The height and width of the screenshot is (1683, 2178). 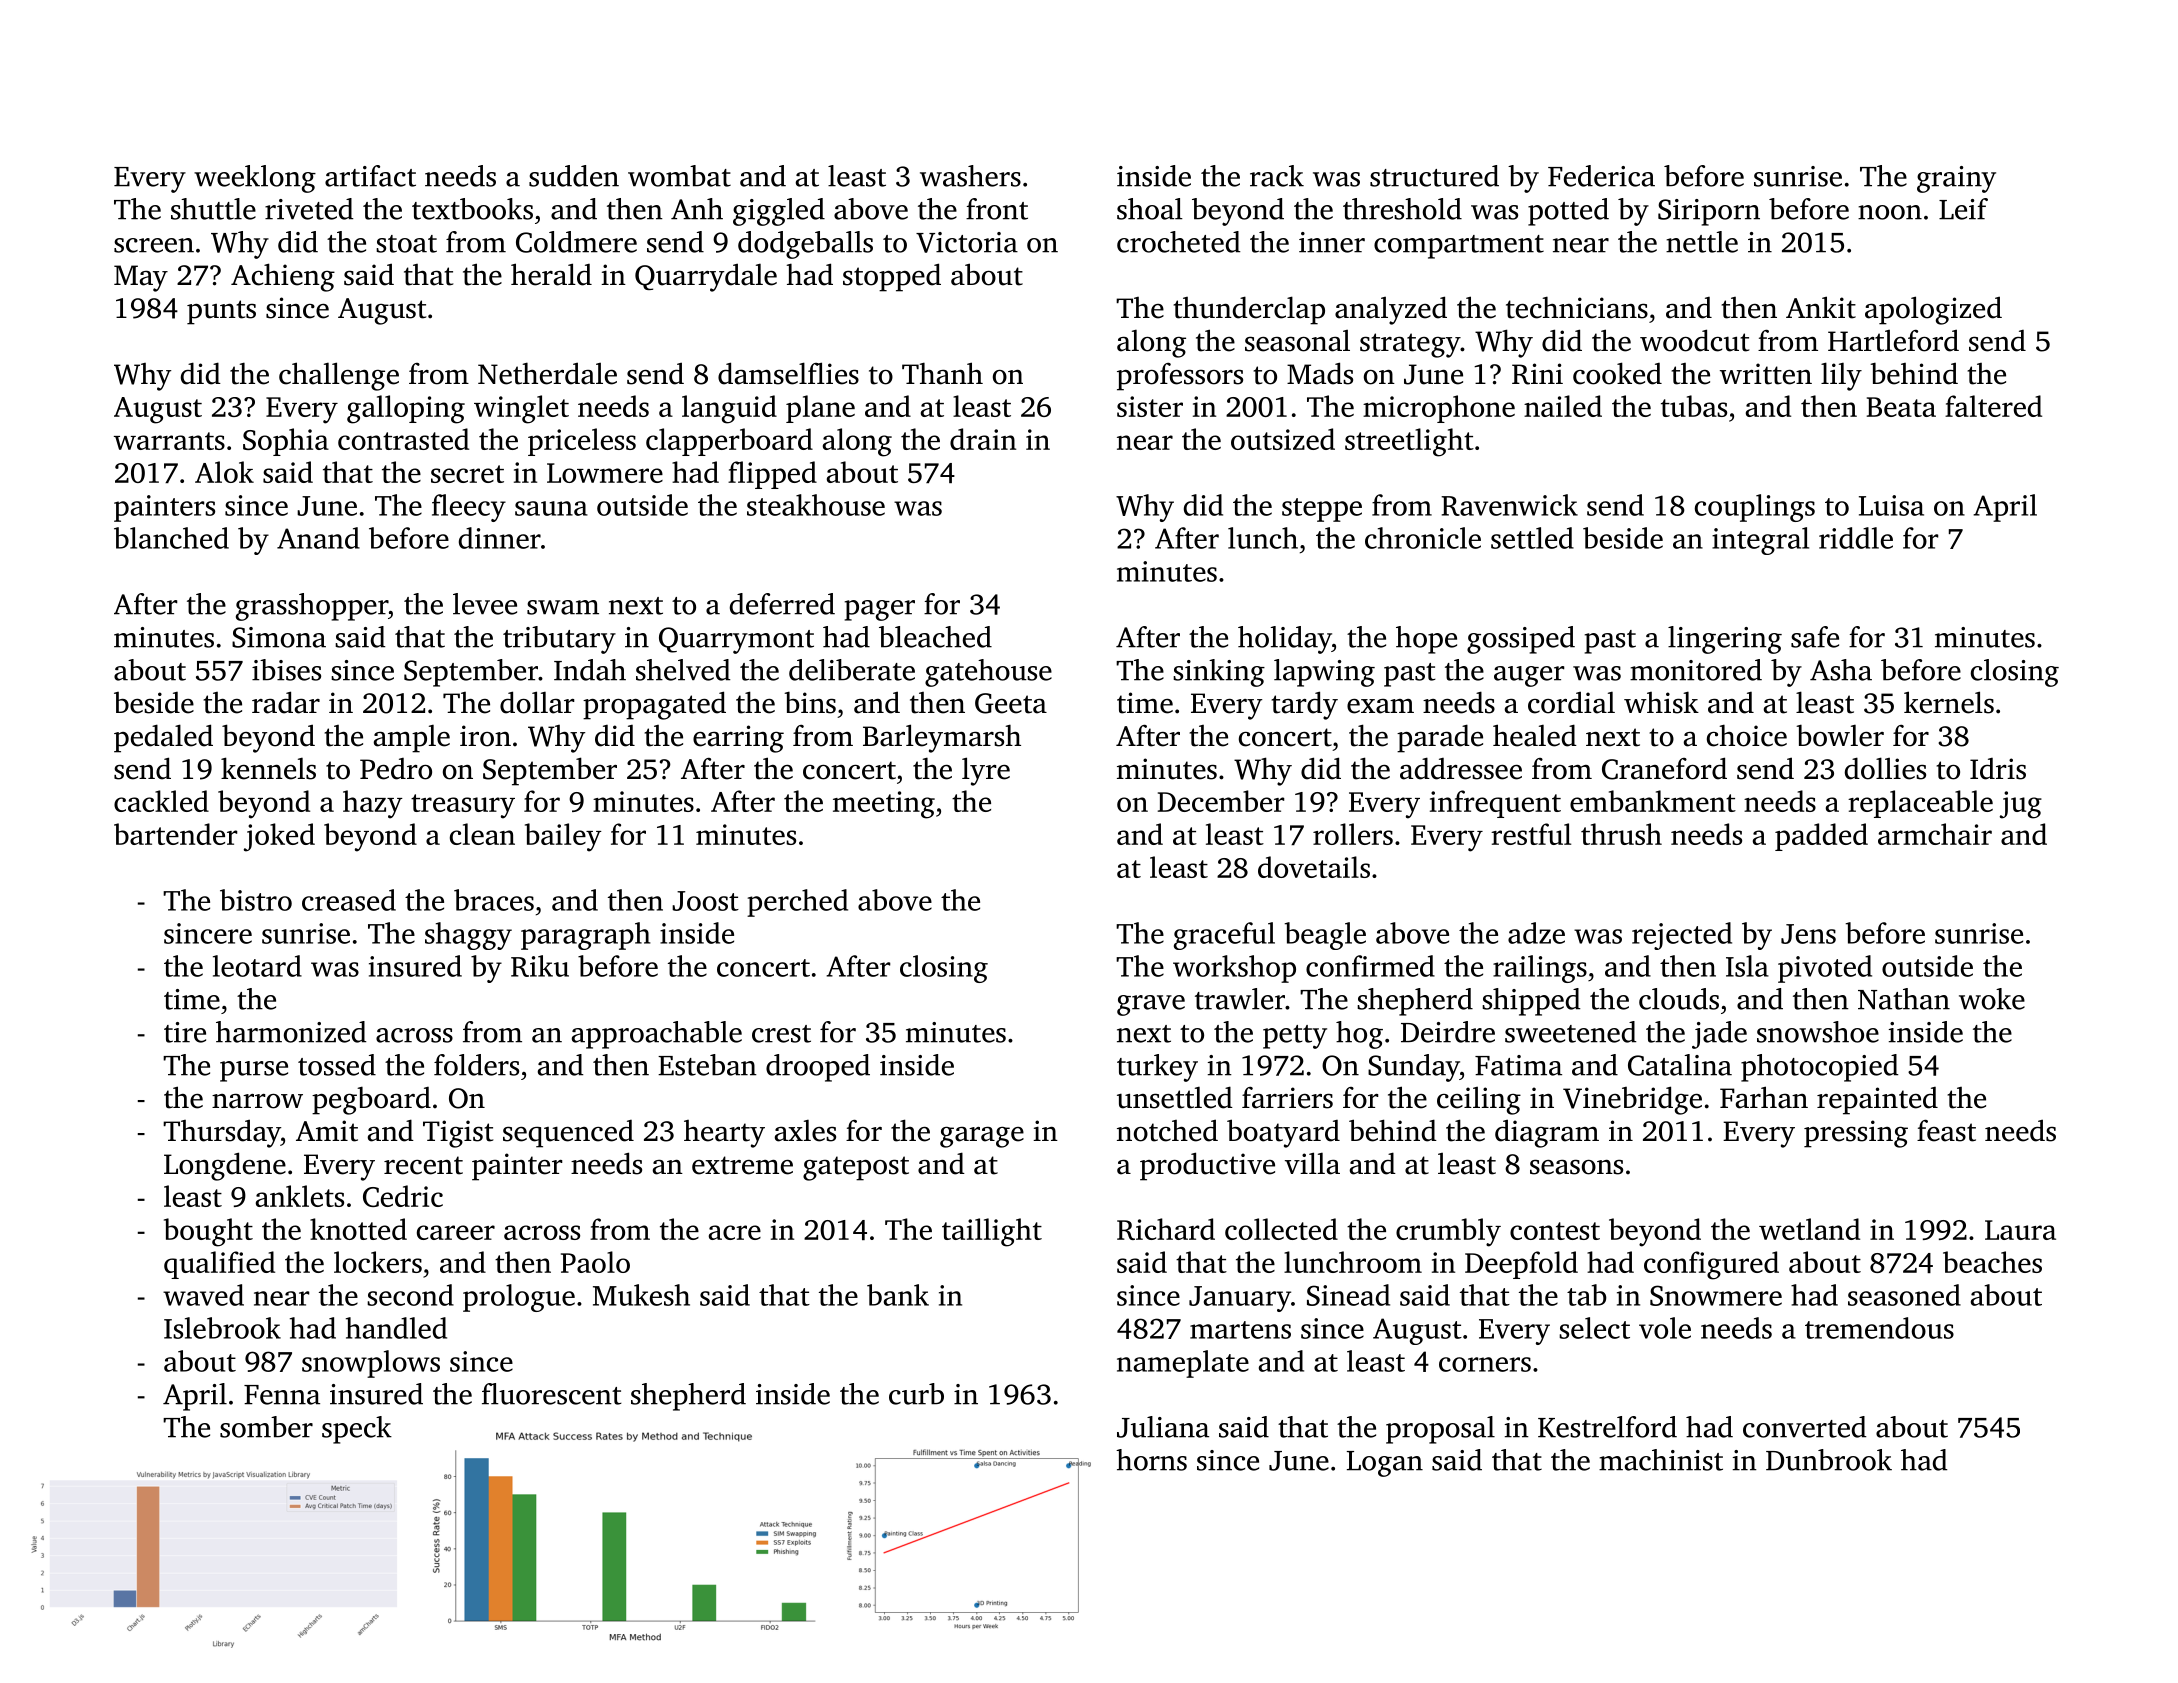 I want to click on Amit, so click(x=327, y=1131).
